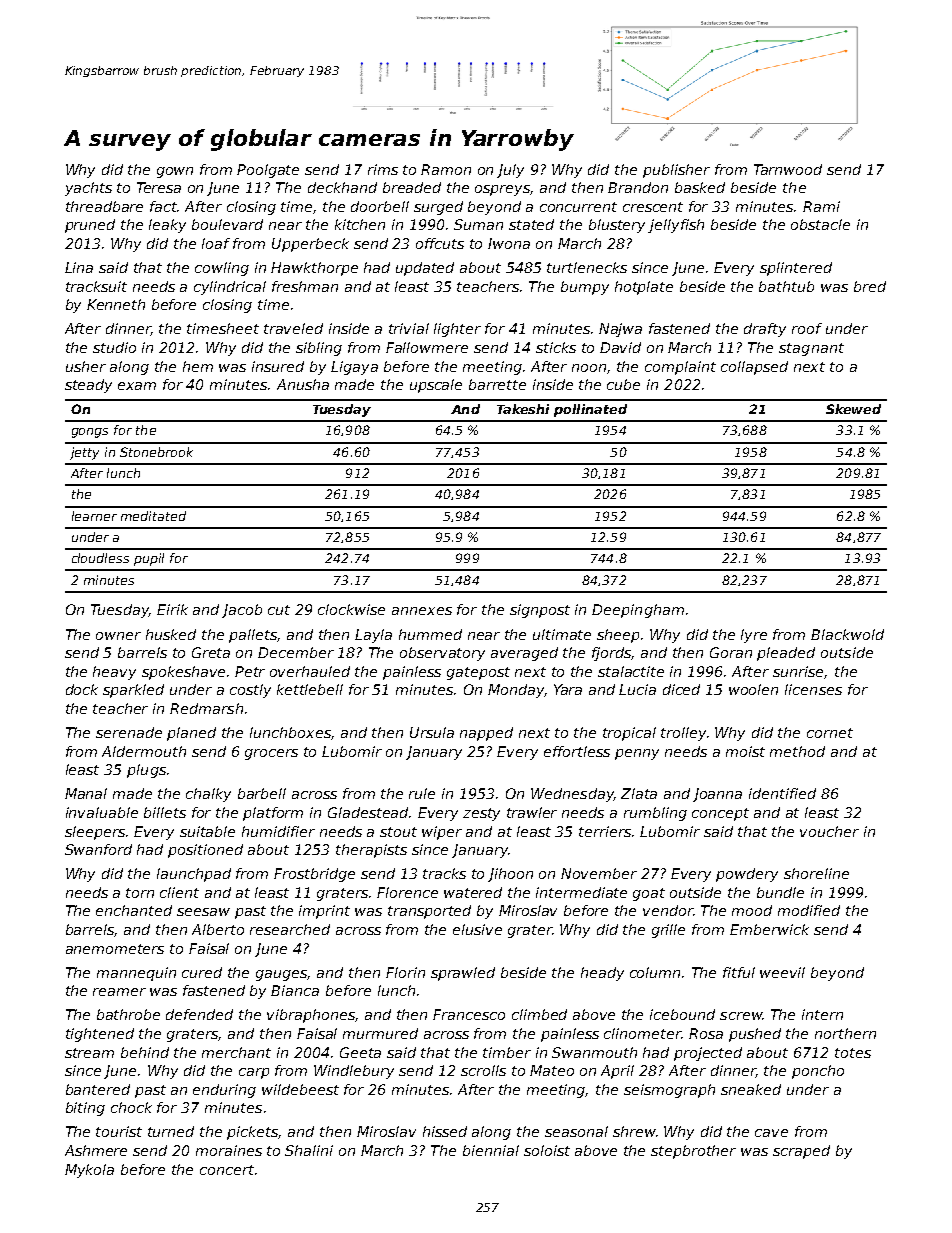 The height and width of the screenshot is (1233, 952). Describe the element at coordinates (473, 892) in the screenshot. I see `watered` at that location.
